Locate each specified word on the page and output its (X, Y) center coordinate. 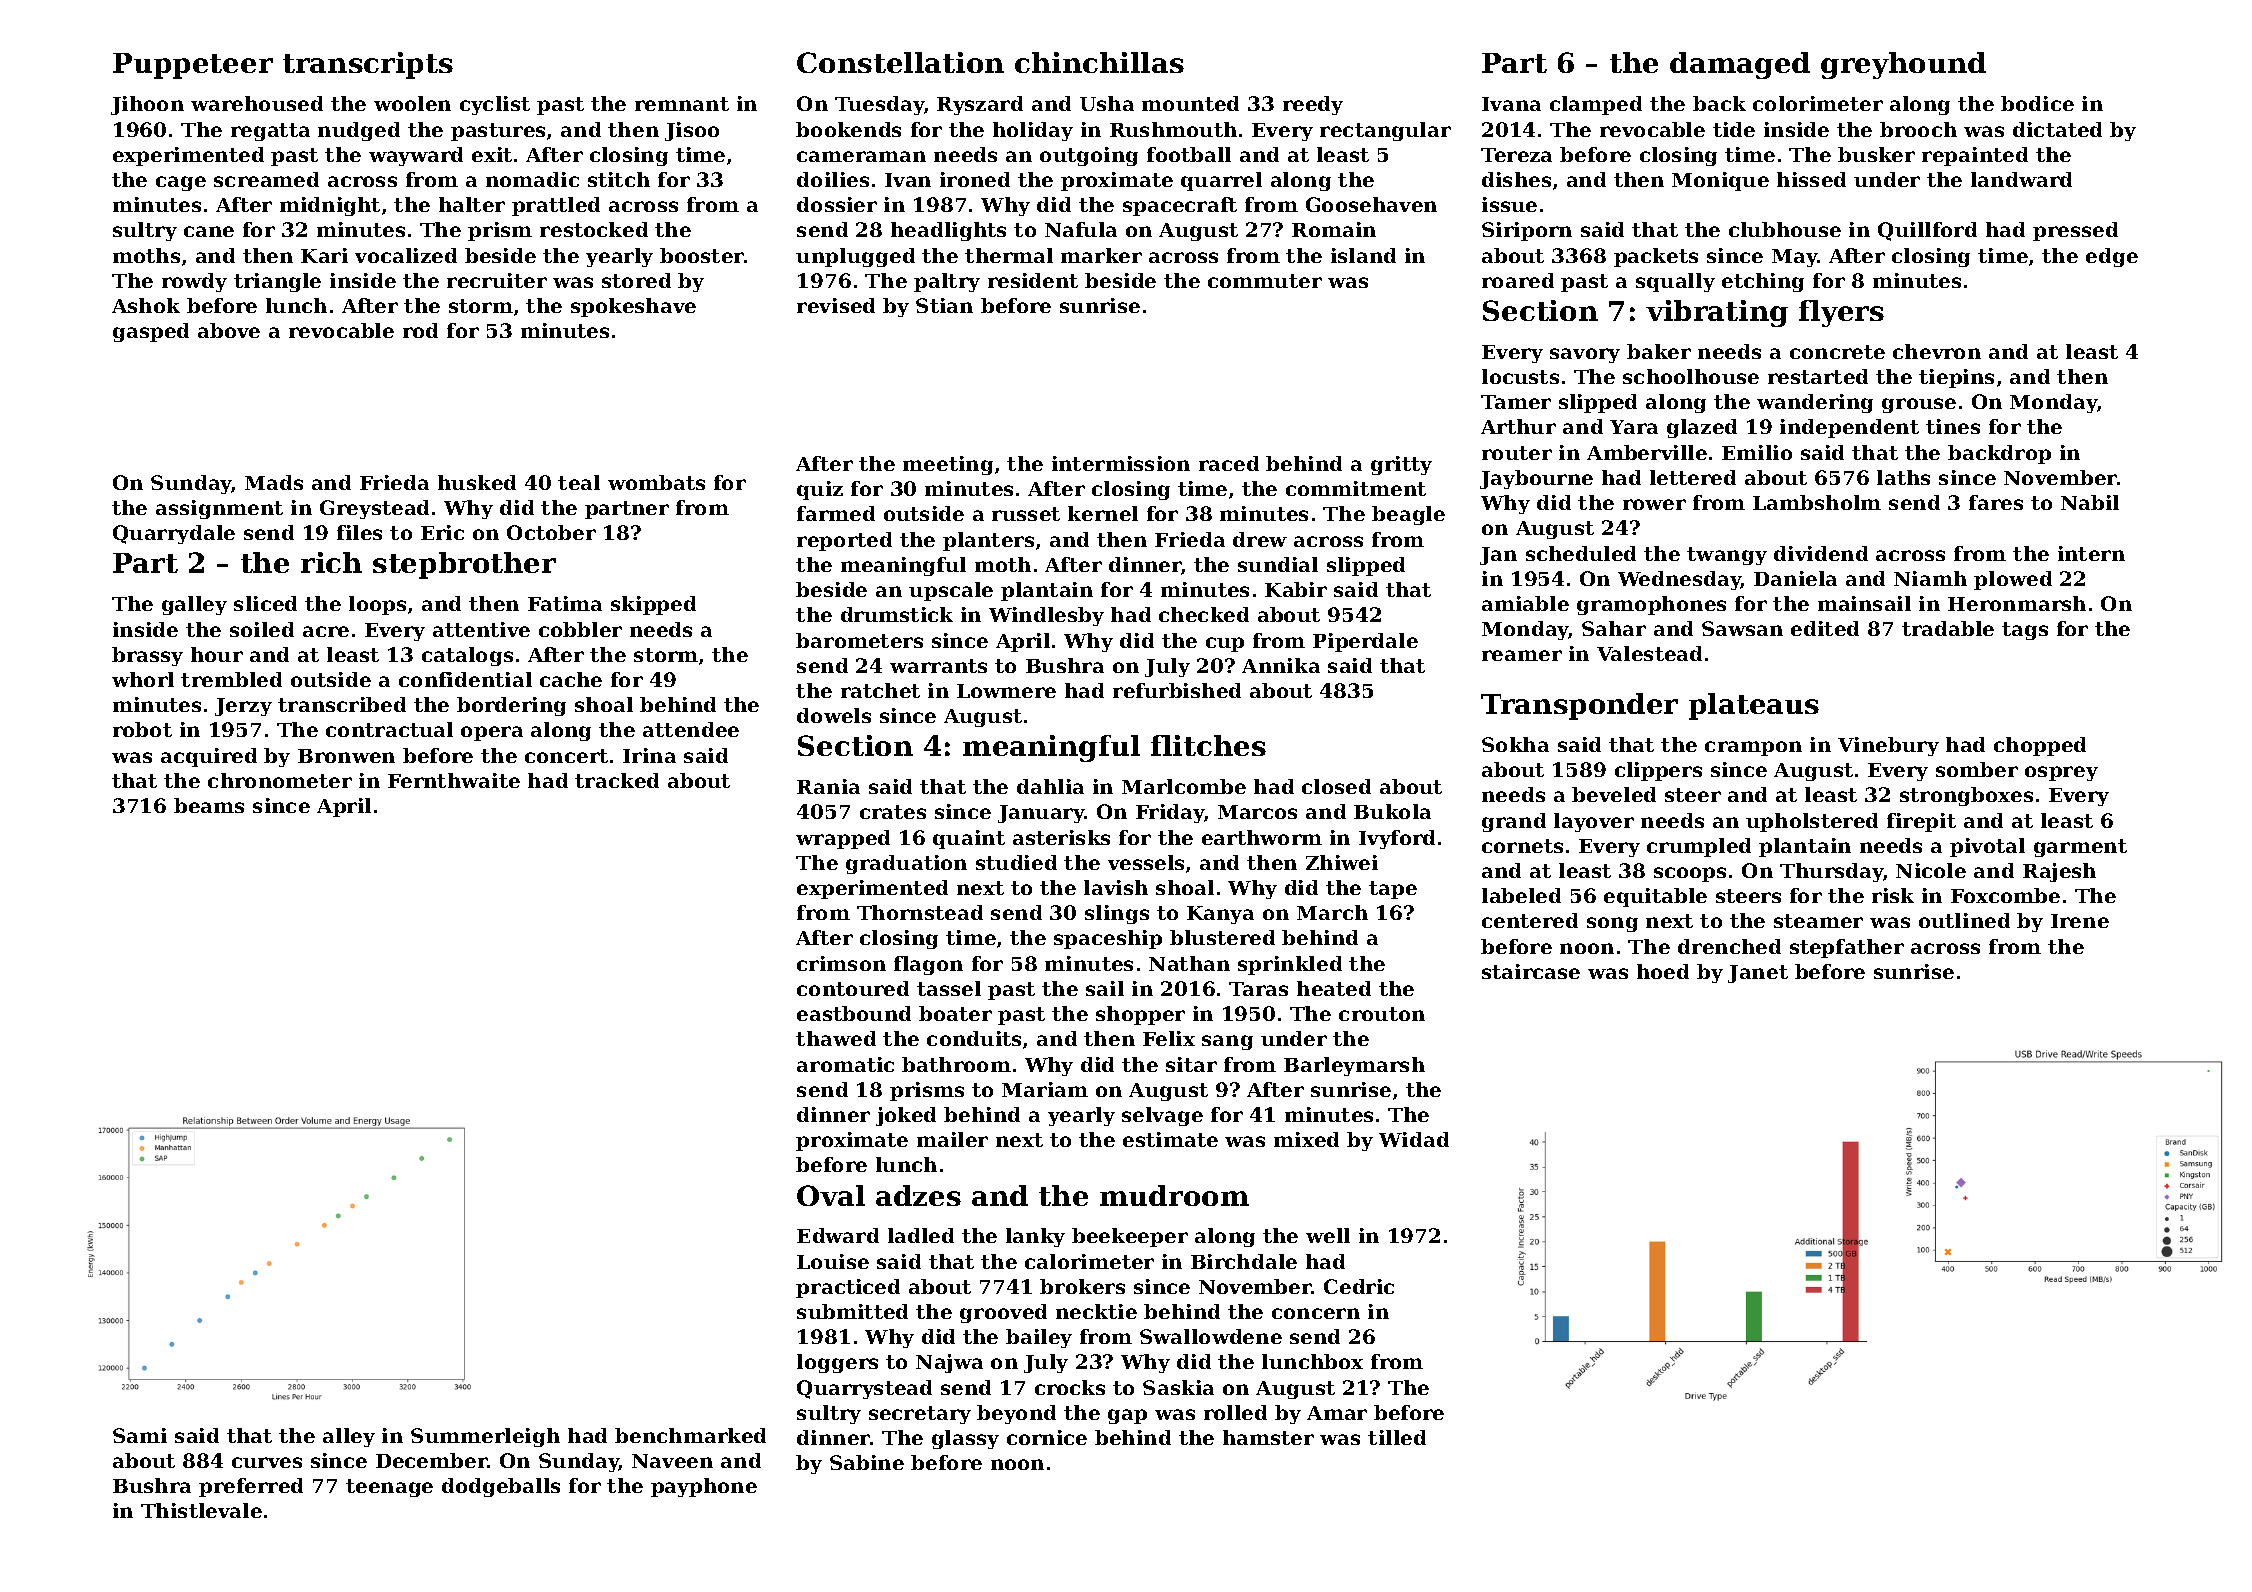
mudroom (1174, 1195)
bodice (2037, 103)
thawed (836, 1038)
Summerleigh (485, 1437)
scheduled (1581, 553)
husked (477, 482)
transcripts (368, 65)
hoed (1663, 971)
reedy (1313, 105)
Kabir (1296, 589)
